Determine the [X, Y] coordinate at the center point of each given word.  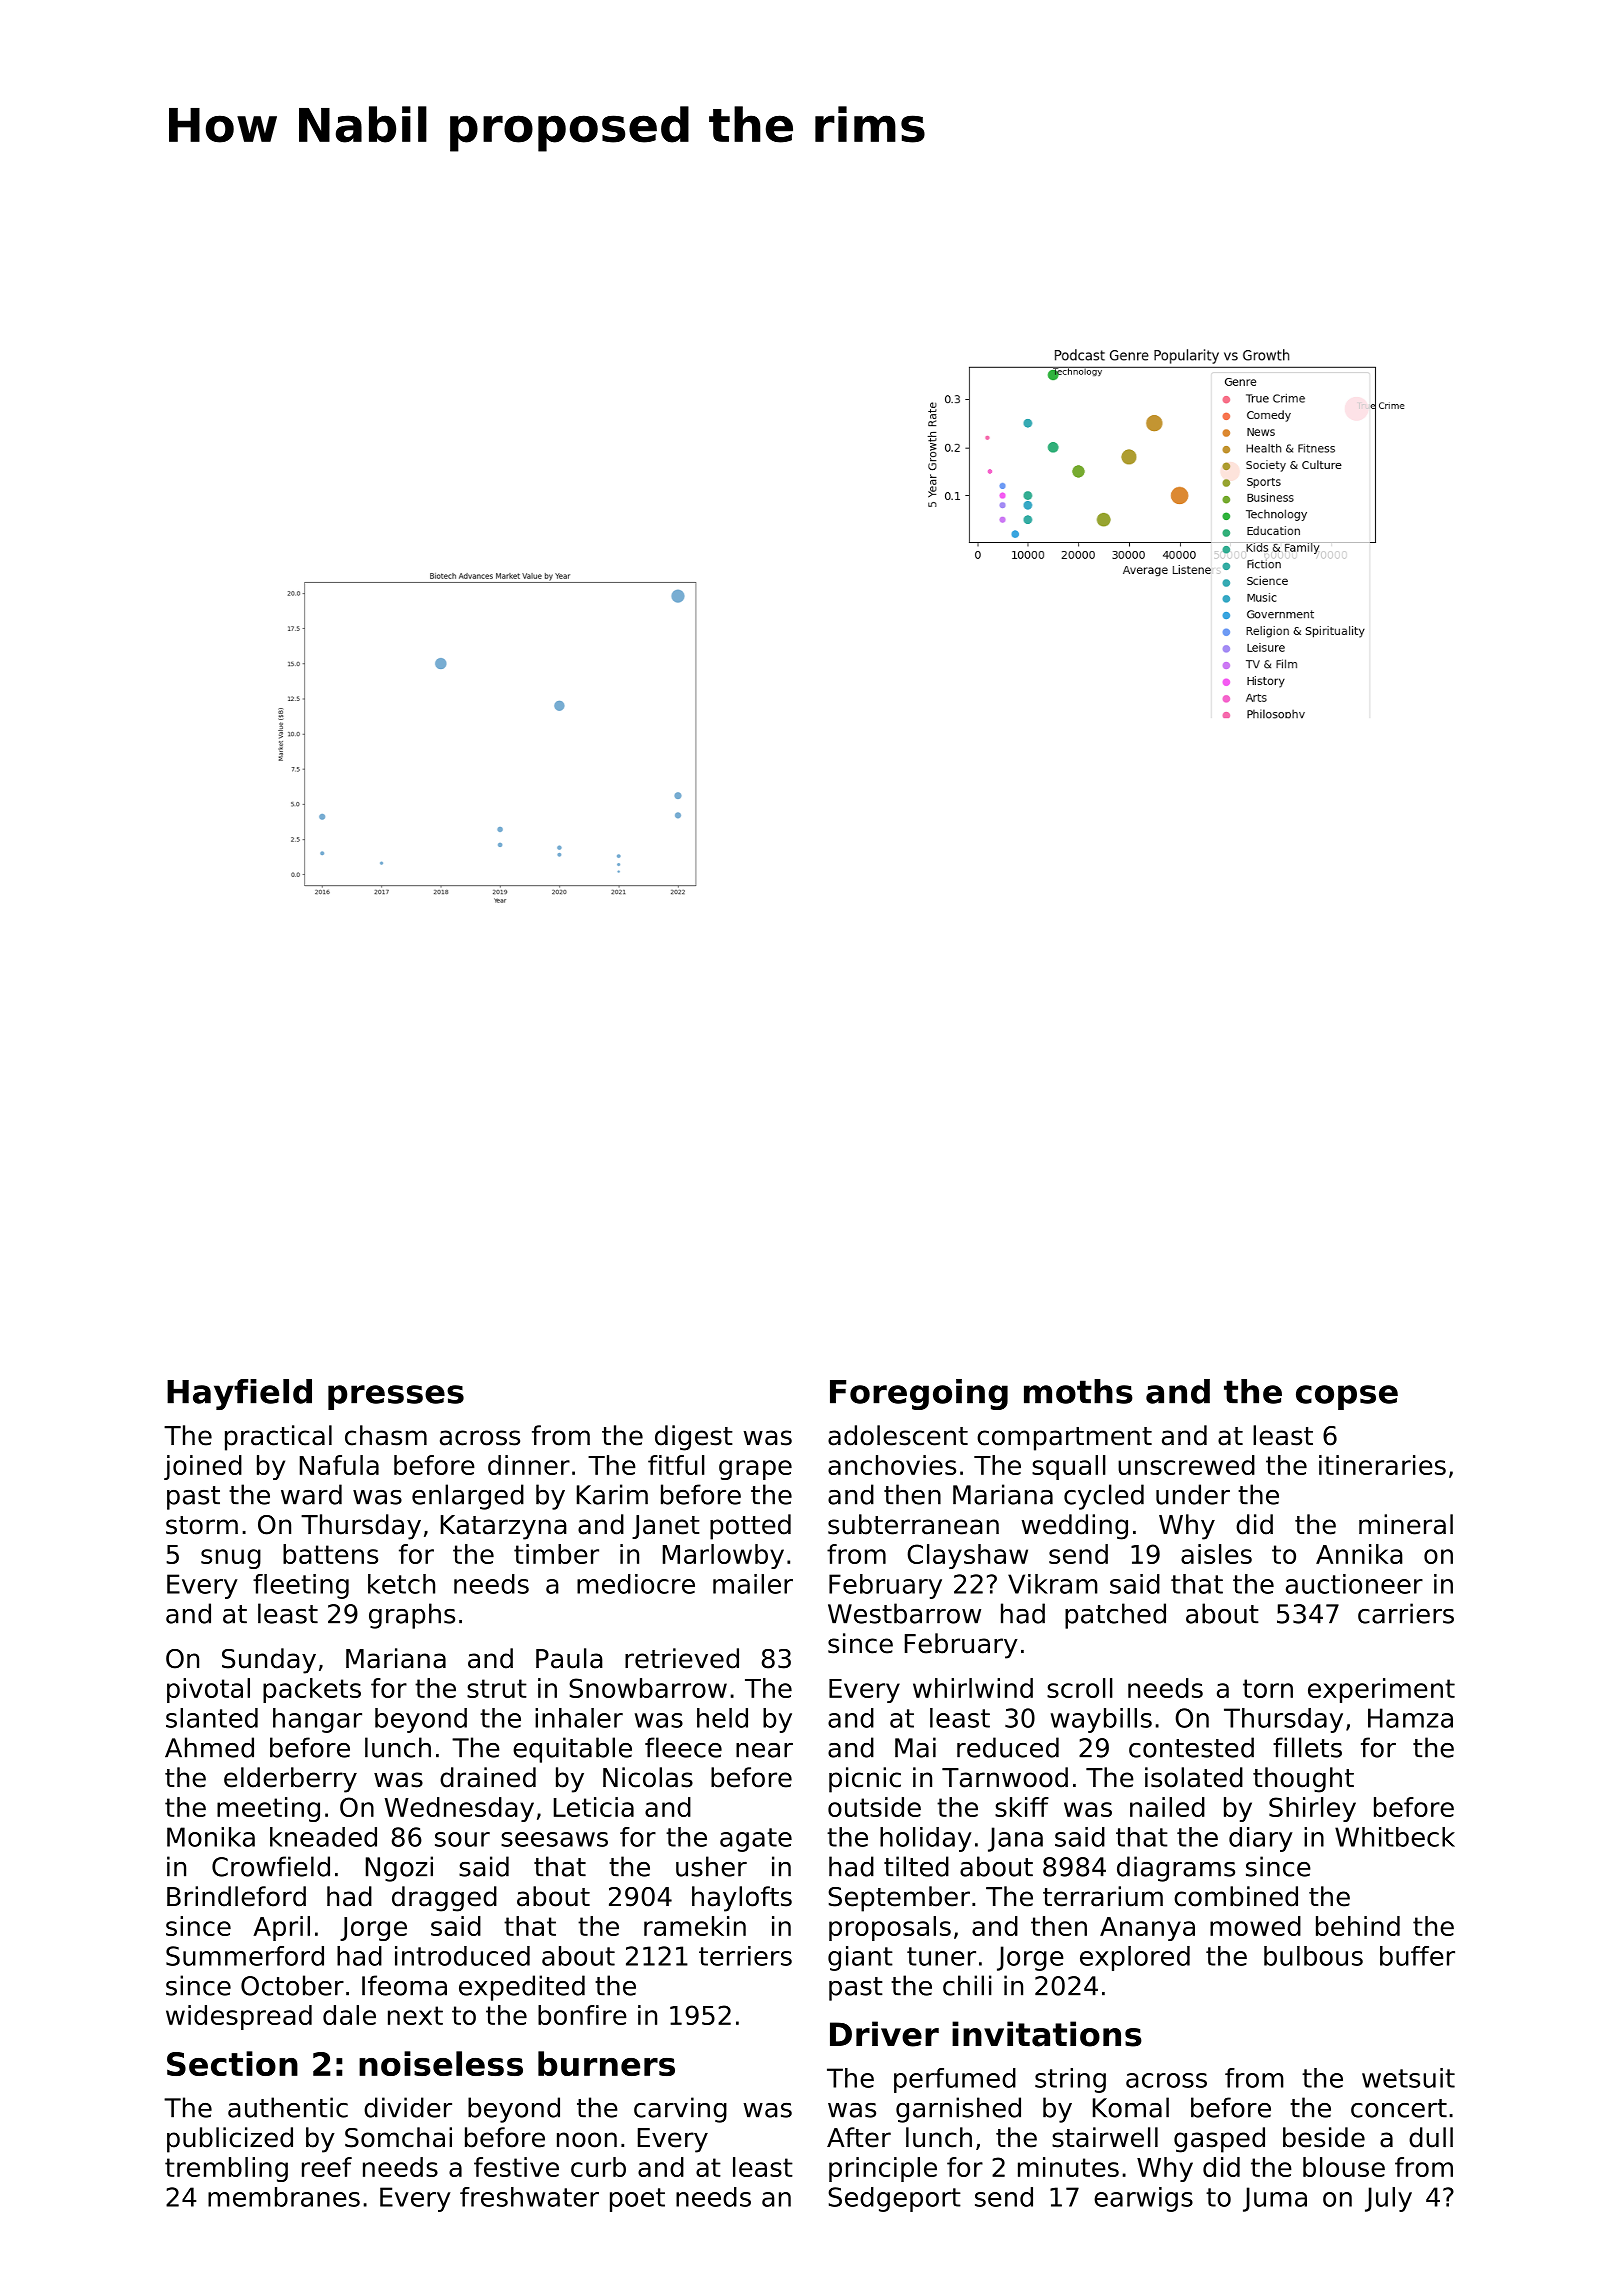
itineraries [1382, 1465]
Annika [1359, 1554]
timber [556, 1554]
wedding [1074, 1527]
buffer [1417, 1956]
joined [203, 1467]
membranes [284, 2197]
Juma [1275, 2199]
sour [462, 1839]
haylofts [742, 1899]
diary [1261, 1839]
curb [598, 2167]
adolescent [898, 1435]
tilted [916, 1866]
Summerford [245, 1956]
